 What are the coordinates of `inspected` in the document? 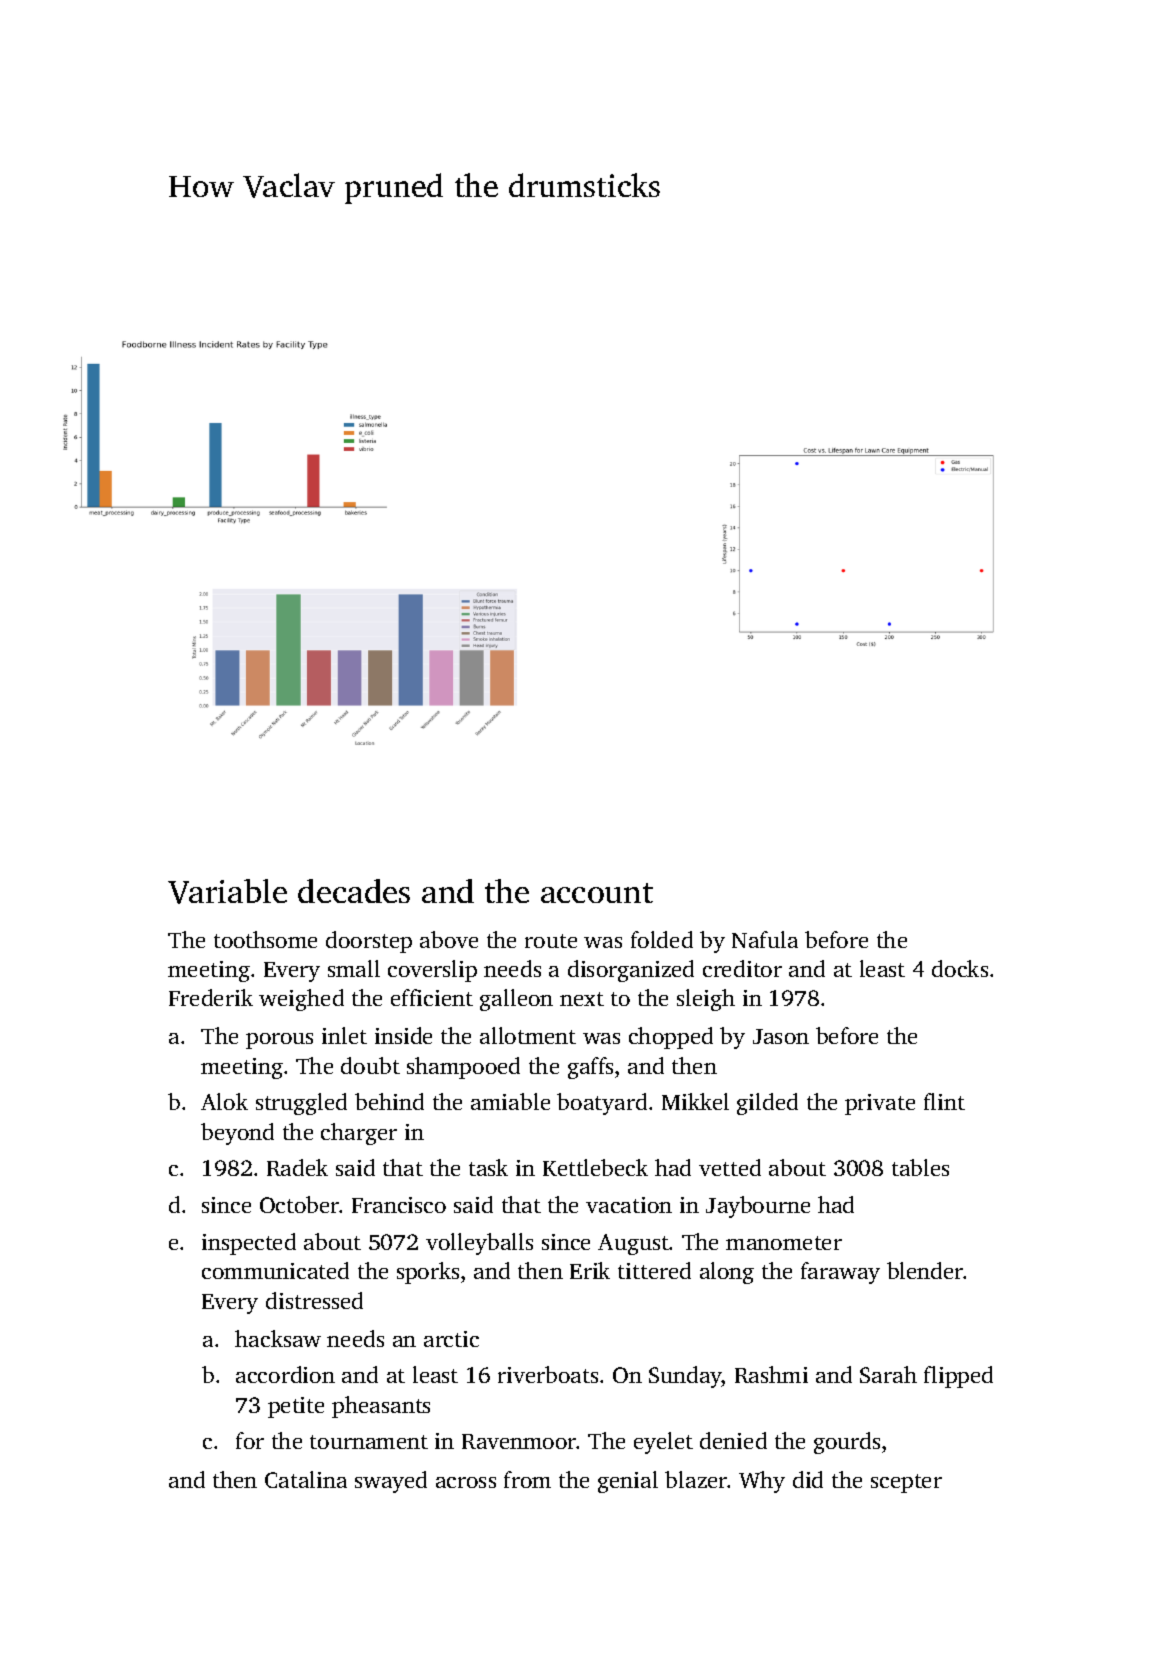 It's located at (249, 1244).
